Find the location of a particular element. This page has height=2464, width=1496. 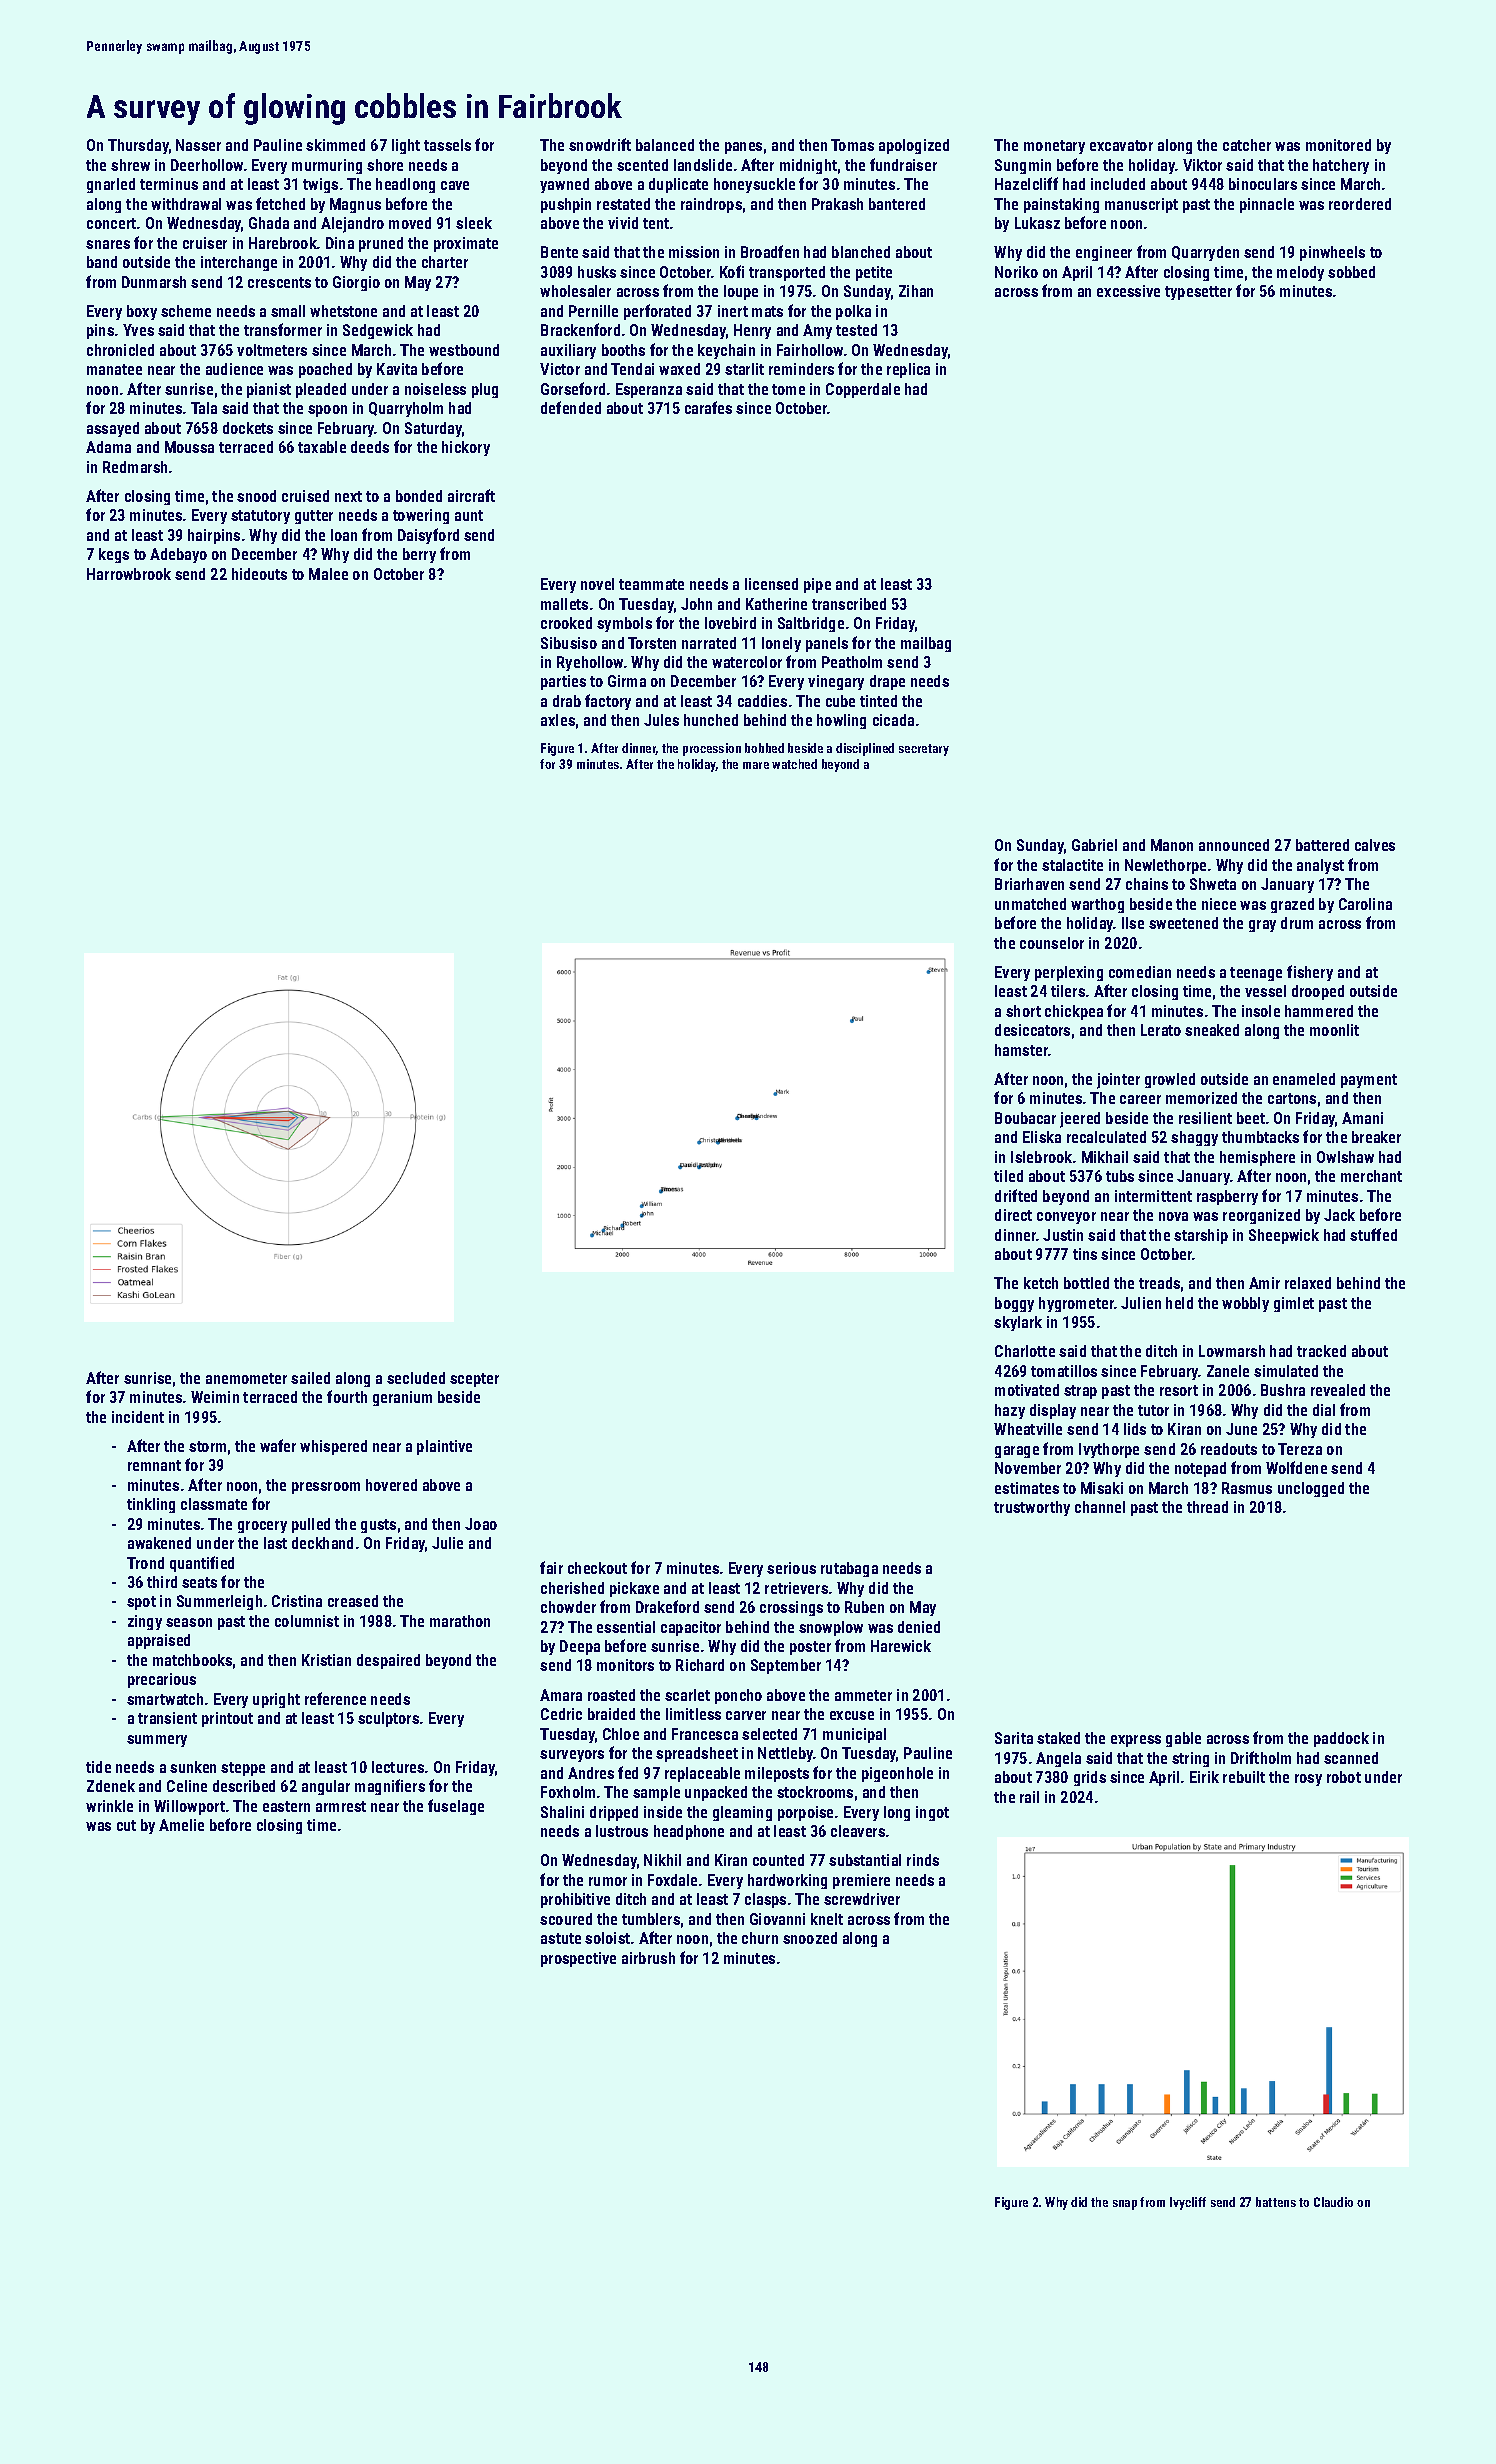

battered is located at coordinates (1322, 845).
